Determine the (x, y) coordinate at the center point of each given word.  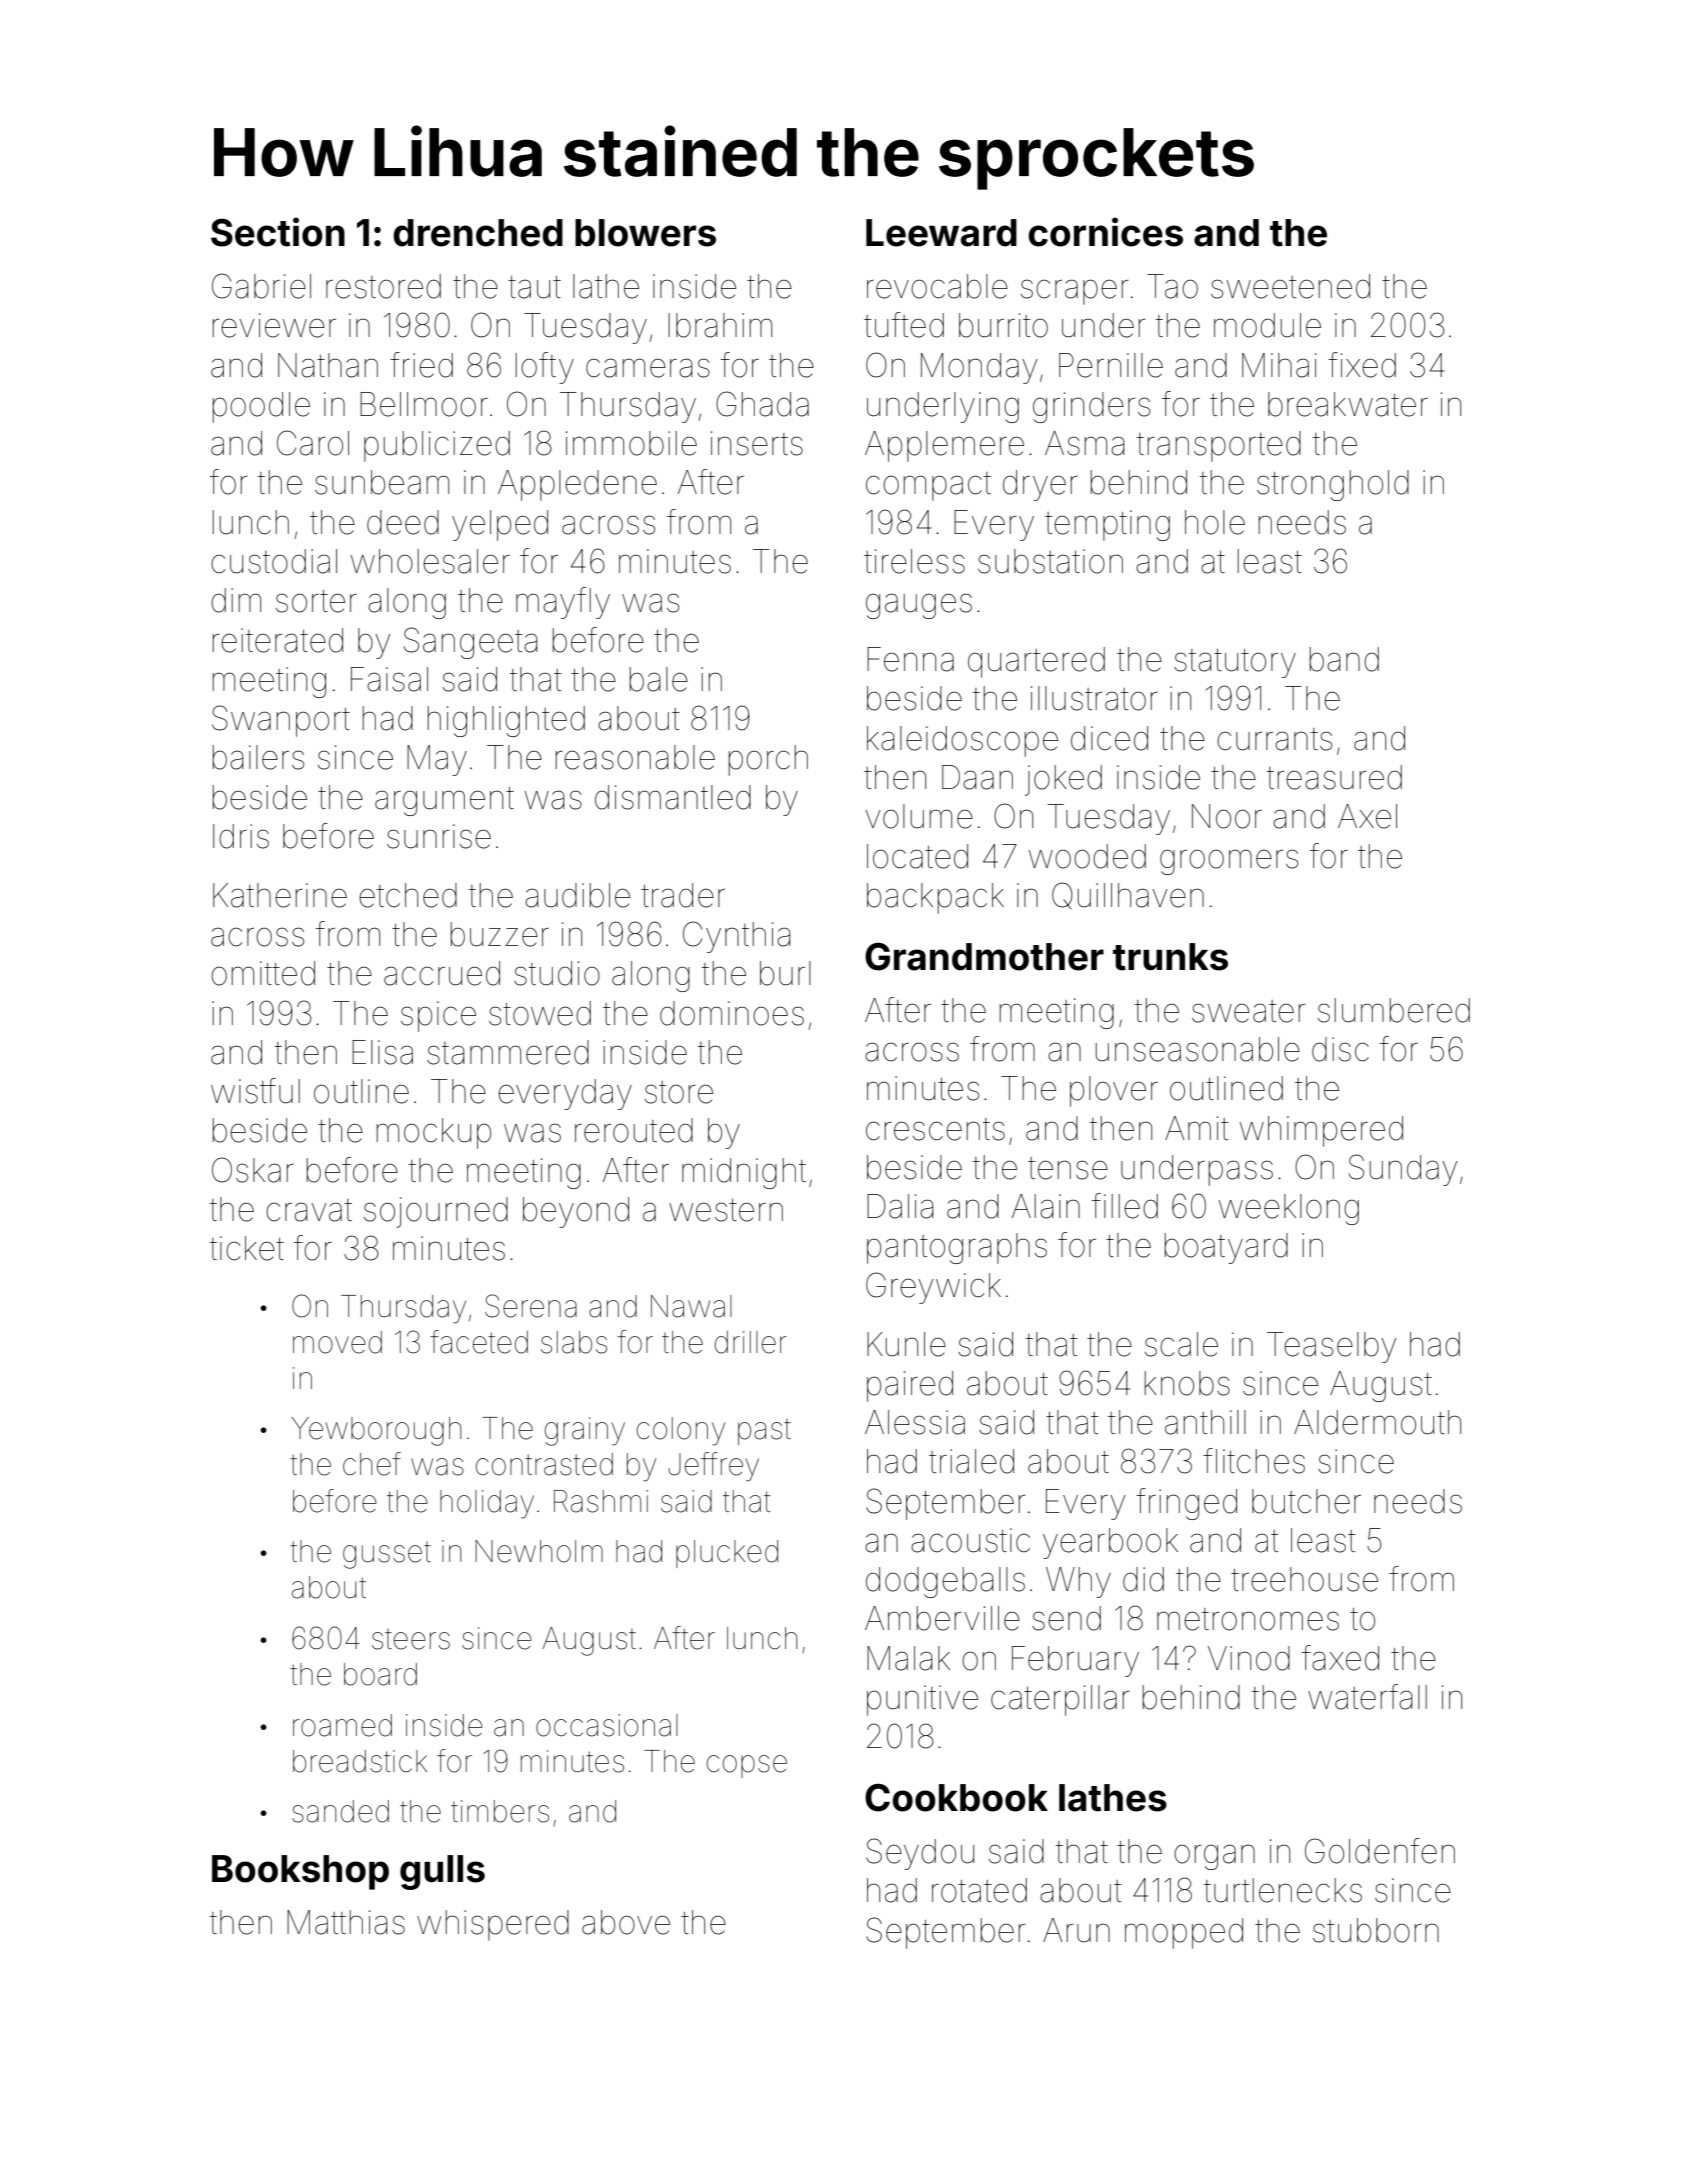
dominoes (732, 1013)
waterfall (1367, 1697)
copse (747, 1766)
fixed (1362, 365)
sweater (1249, 1011)
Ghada (762, 404)
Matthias (346, 1922)
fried (421, 365)
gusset (387, 1555)
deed (403, 522)
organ (1214, 1857)
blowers (645, 233)
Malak (908, 1658)
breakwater (1348, 404)
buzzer (500, 934)
